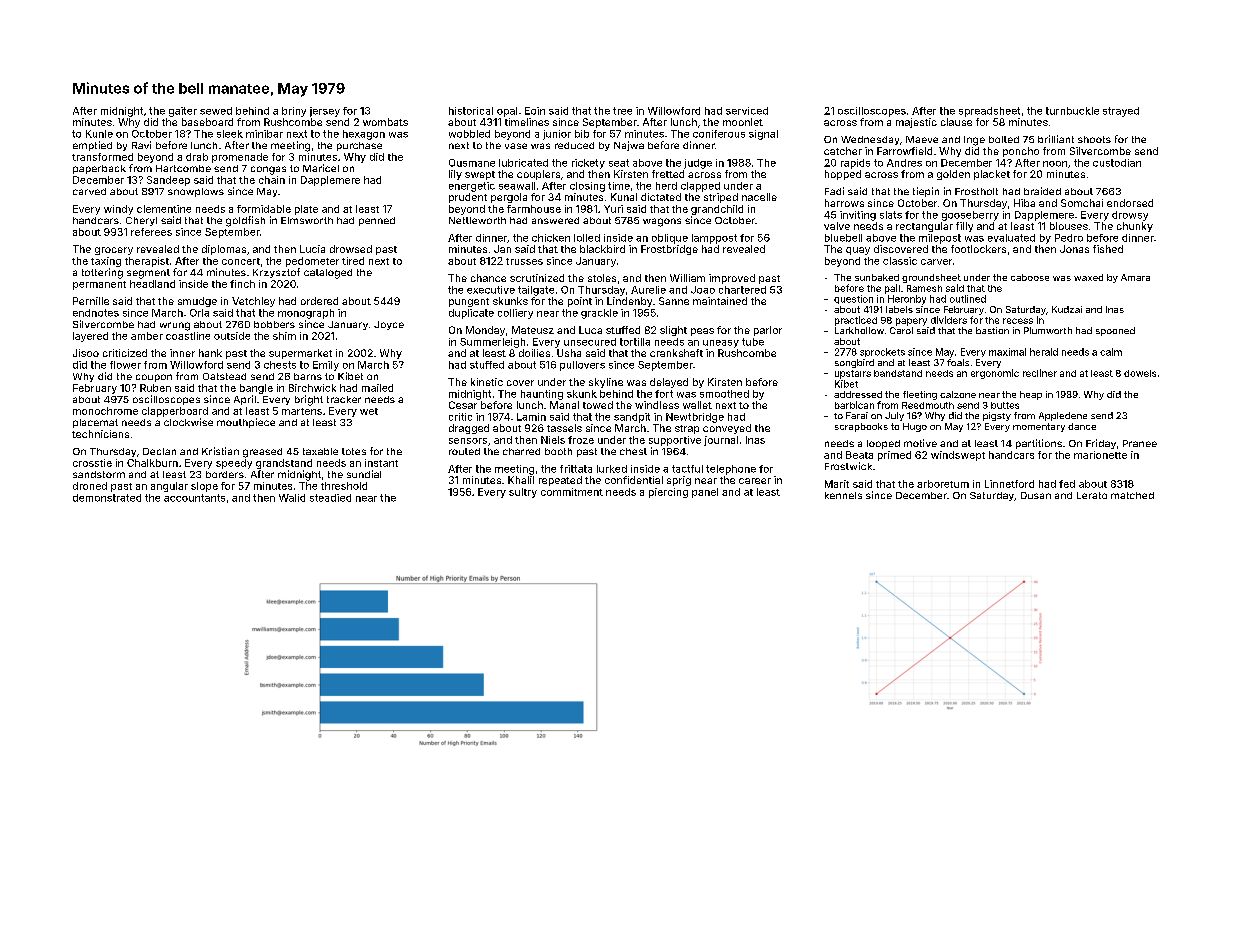 This image has width=1233, height=952. What do you see at coordinates (1140, 373) in the image?
I see `dowels` at bounding box center [1140, 373].
